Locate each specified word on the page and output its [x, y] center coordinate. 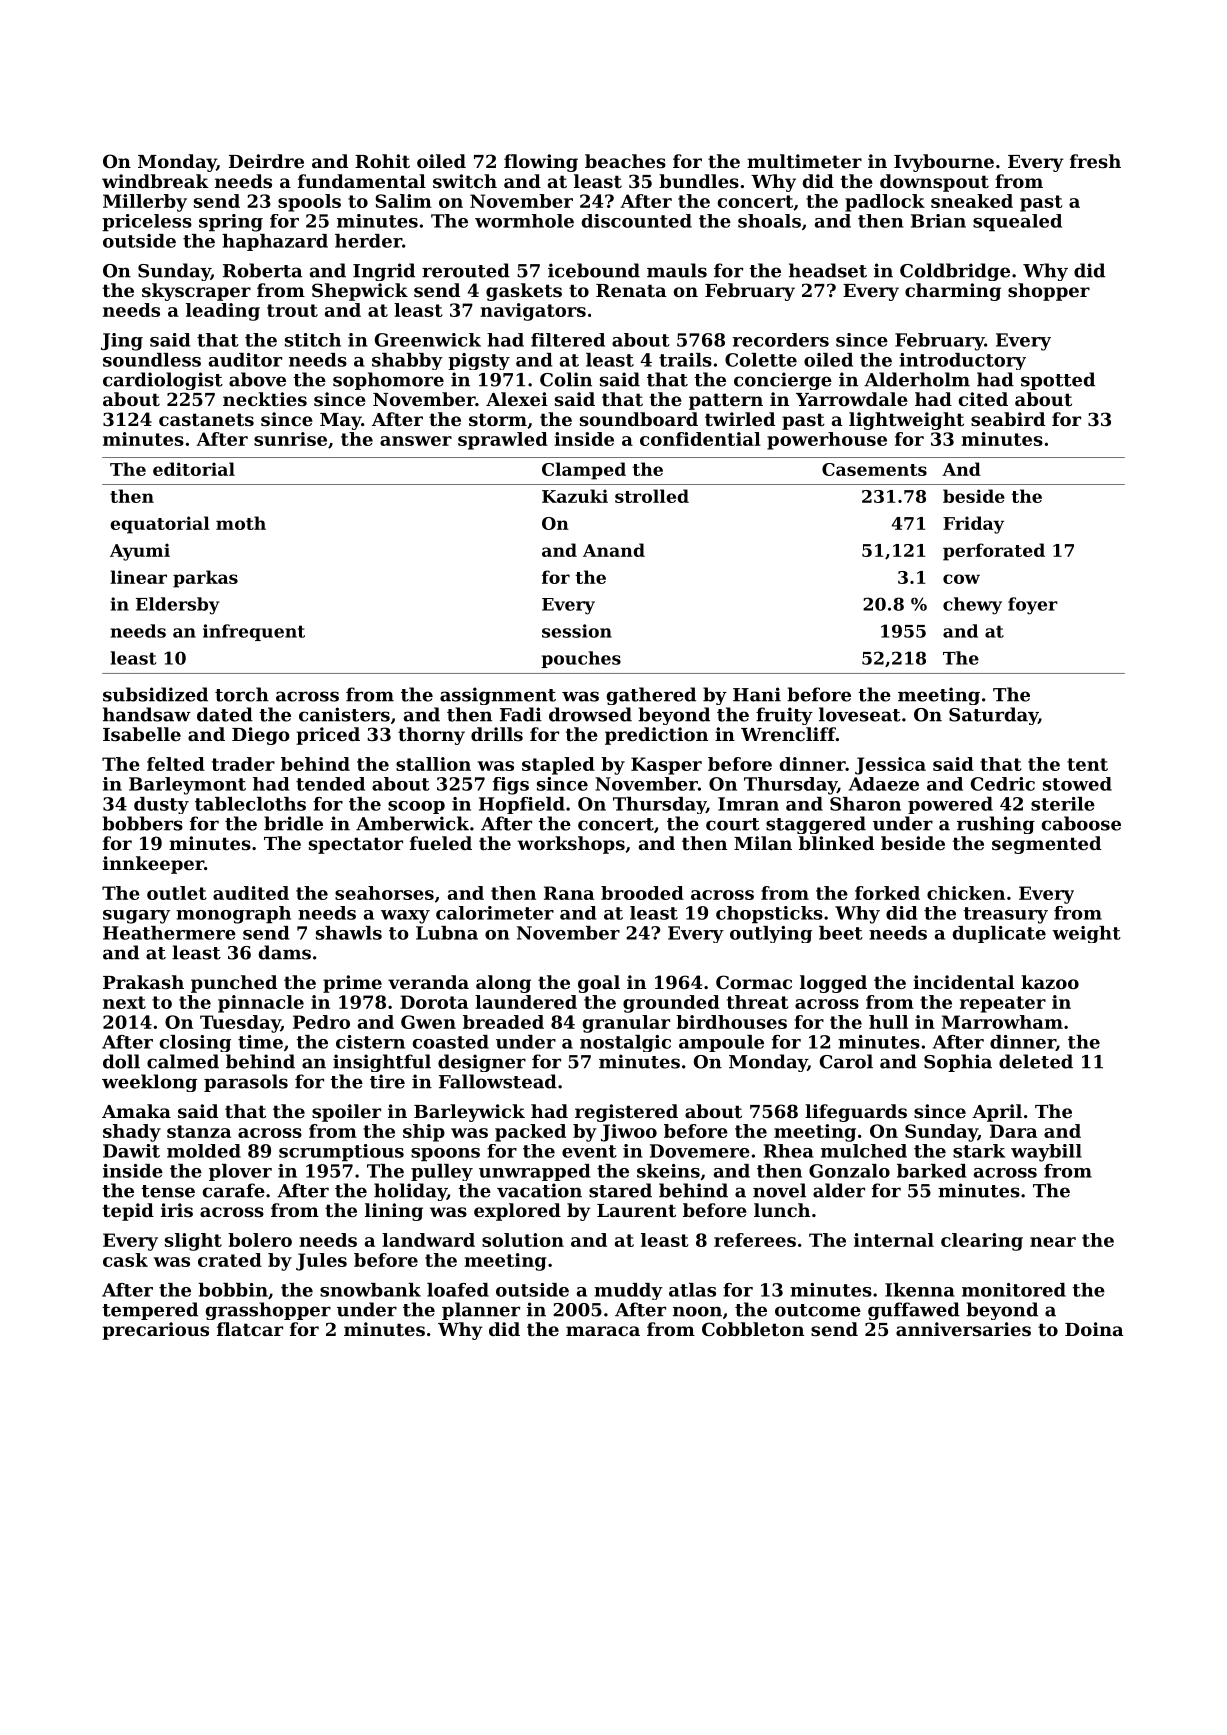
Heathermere [169, 933]
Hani [757, 694]
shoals [769, 221]
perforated [994, 552]
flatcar [250, 1329]
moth [241, 523]
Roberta [262, 270]
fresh [1095, 161]
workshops [571, 845]
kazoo [1050, 982]
